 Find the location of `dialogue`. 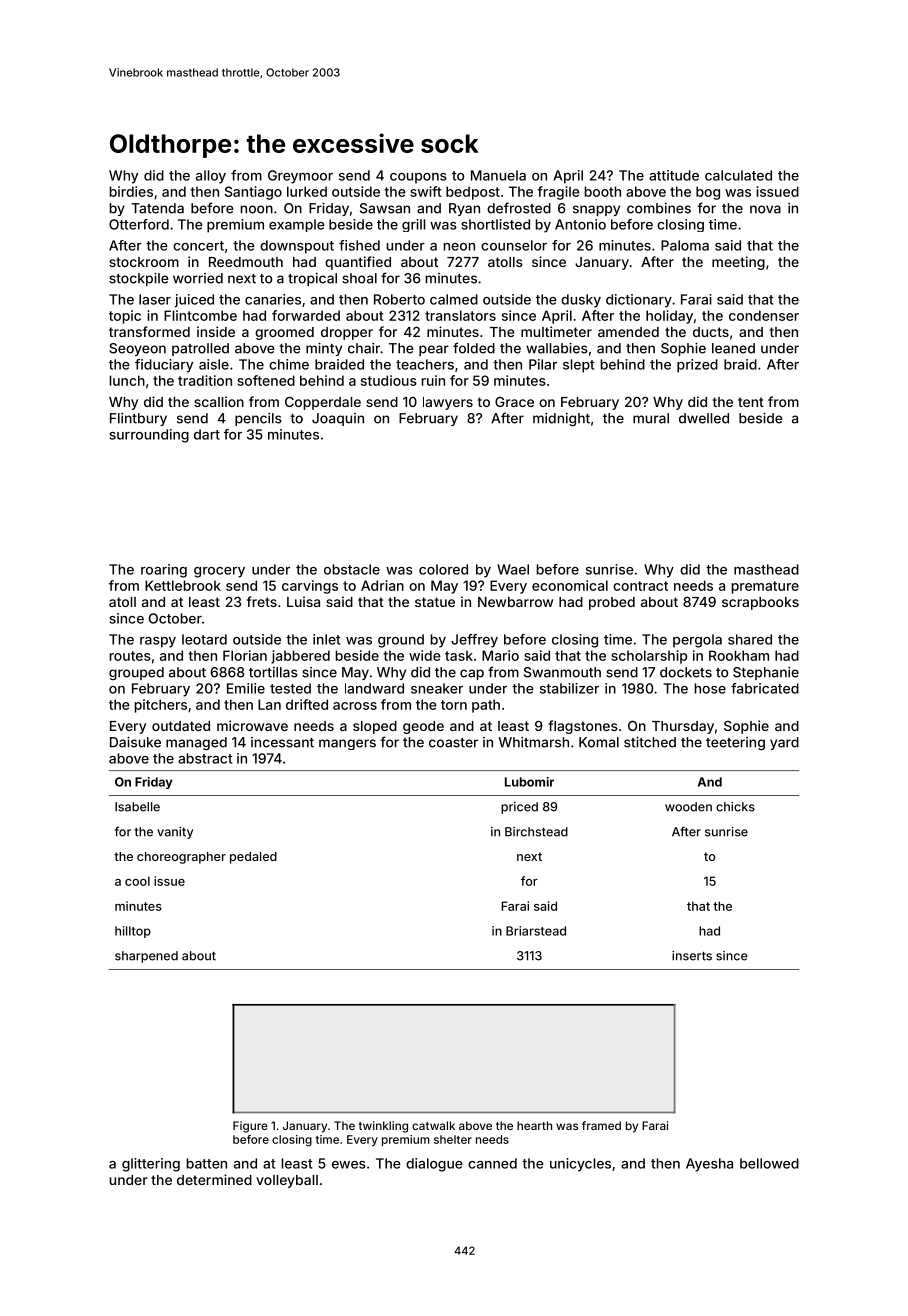

dialogue is located at coordinates (434, 1165).
